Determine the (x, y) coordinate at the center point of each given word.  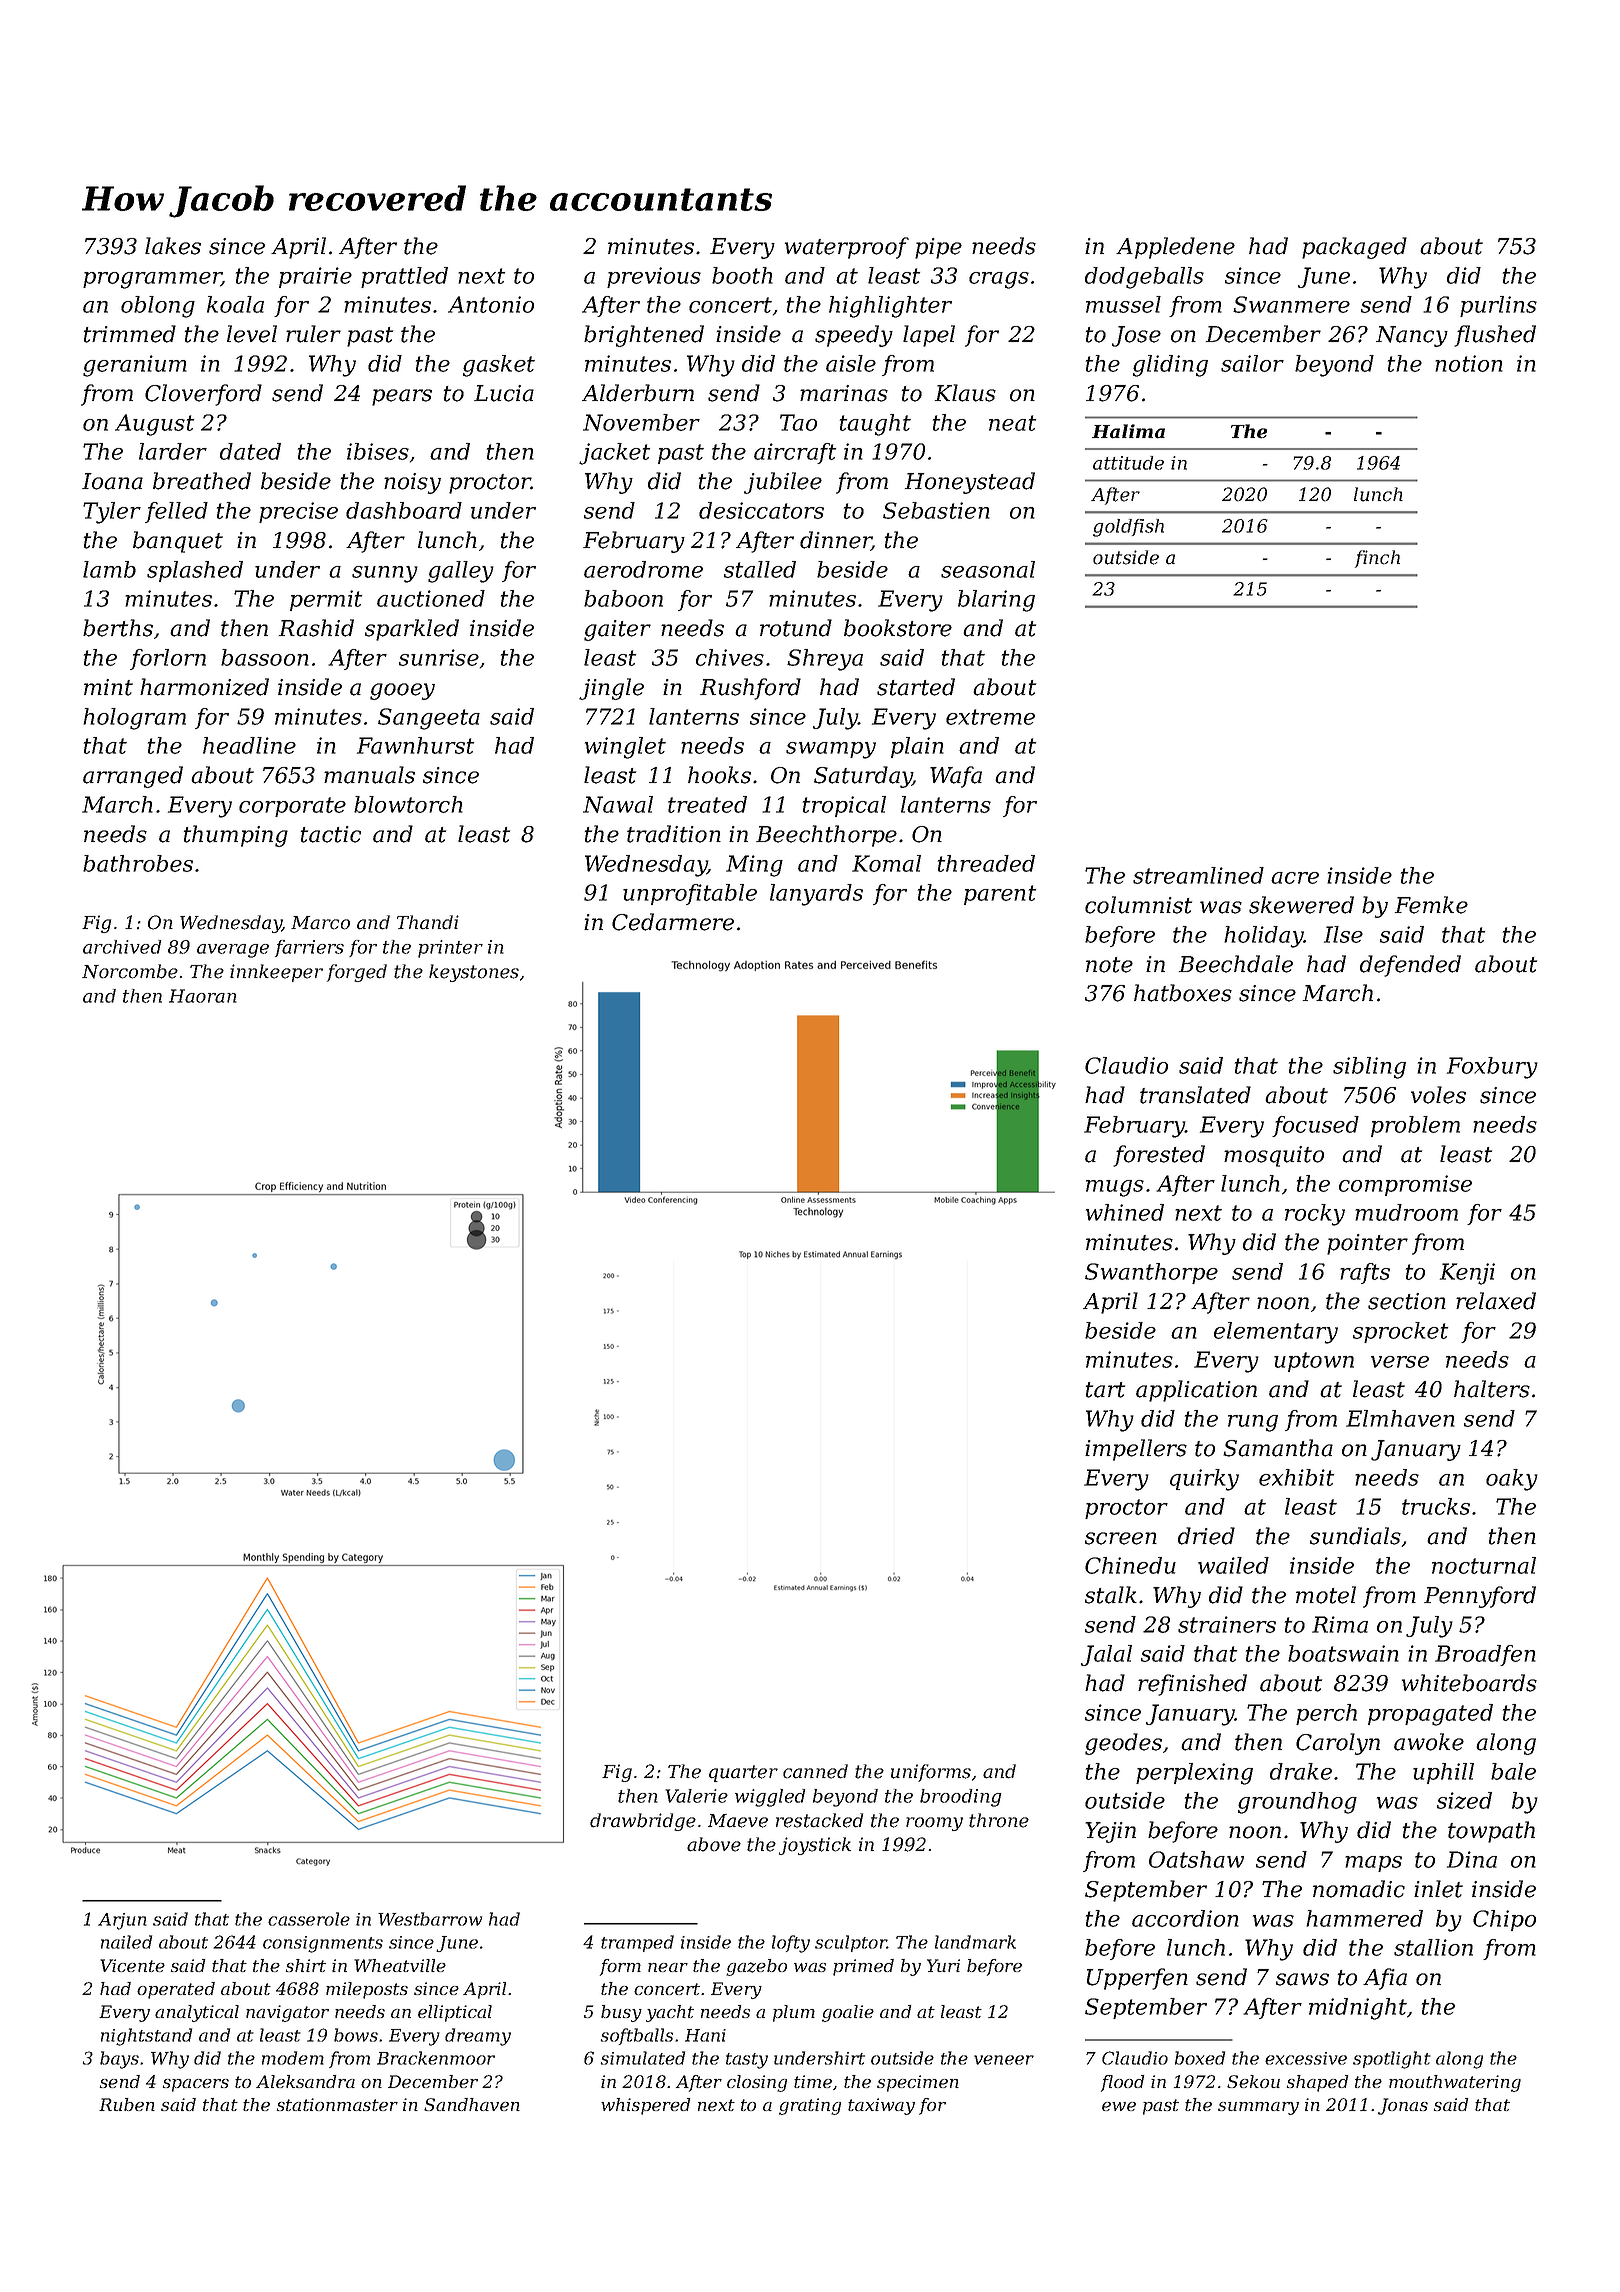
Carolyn (1338, 1744)
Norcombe (130, 971)
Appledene (1175, 248)
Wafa (956, 777)
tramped (637, 1943)
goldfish (1128, 528)
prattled (404, 277)
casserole (309, 1919)
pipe (938, 248)
